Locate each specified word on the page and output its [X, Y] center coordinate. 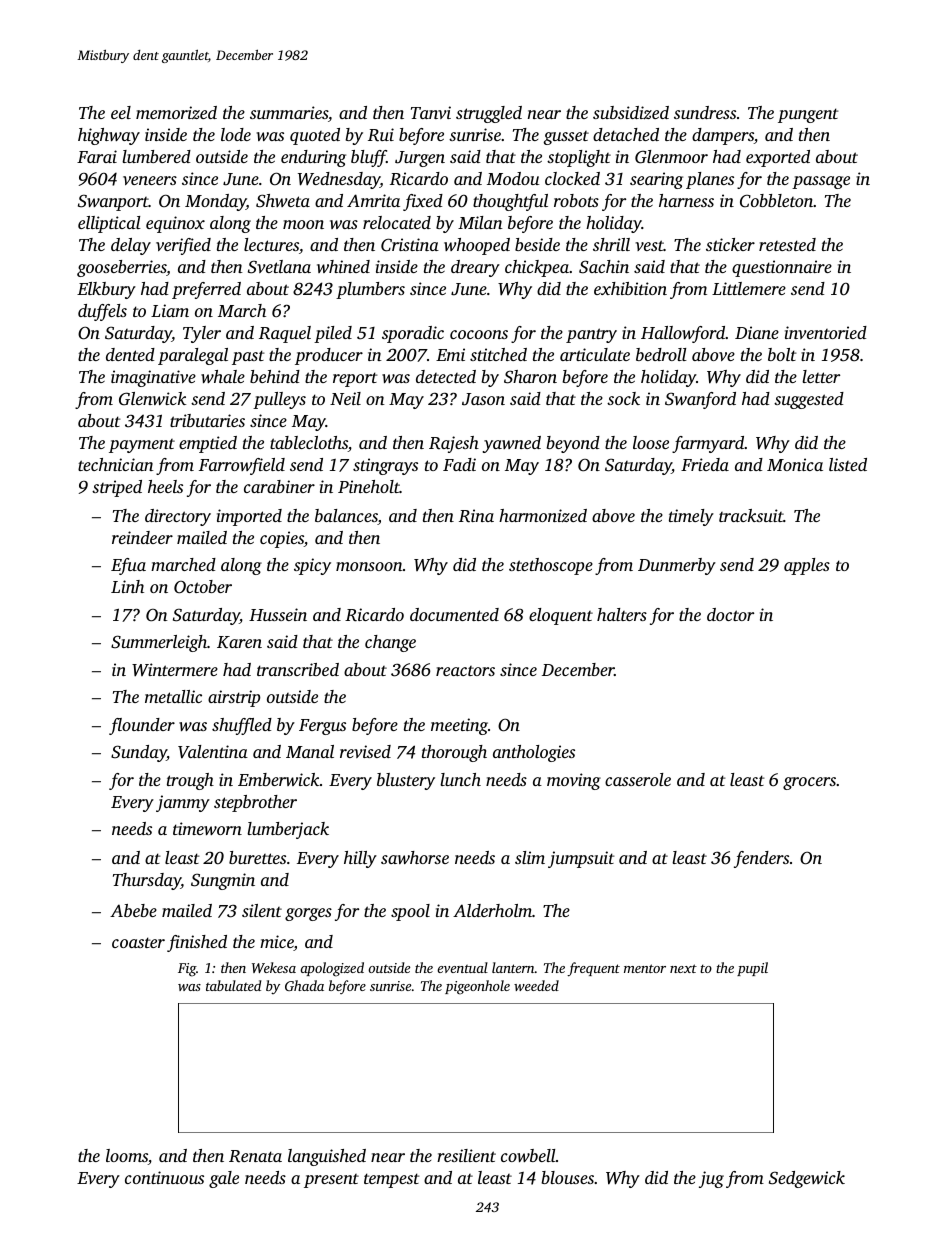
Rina [476, 516]
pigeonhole [477, 987]
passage [821, 182]
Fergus [322, 727]
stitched [498, 354]
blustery [406, 781]
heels [165, 486]
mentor [645, 968]
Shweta [283, 201]
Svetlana [279, 267]
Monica [795, 464]
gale [224, 1179]
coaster [138, 942]
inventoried [826, 332]
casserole [638, 779]
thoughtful [510, 202]
